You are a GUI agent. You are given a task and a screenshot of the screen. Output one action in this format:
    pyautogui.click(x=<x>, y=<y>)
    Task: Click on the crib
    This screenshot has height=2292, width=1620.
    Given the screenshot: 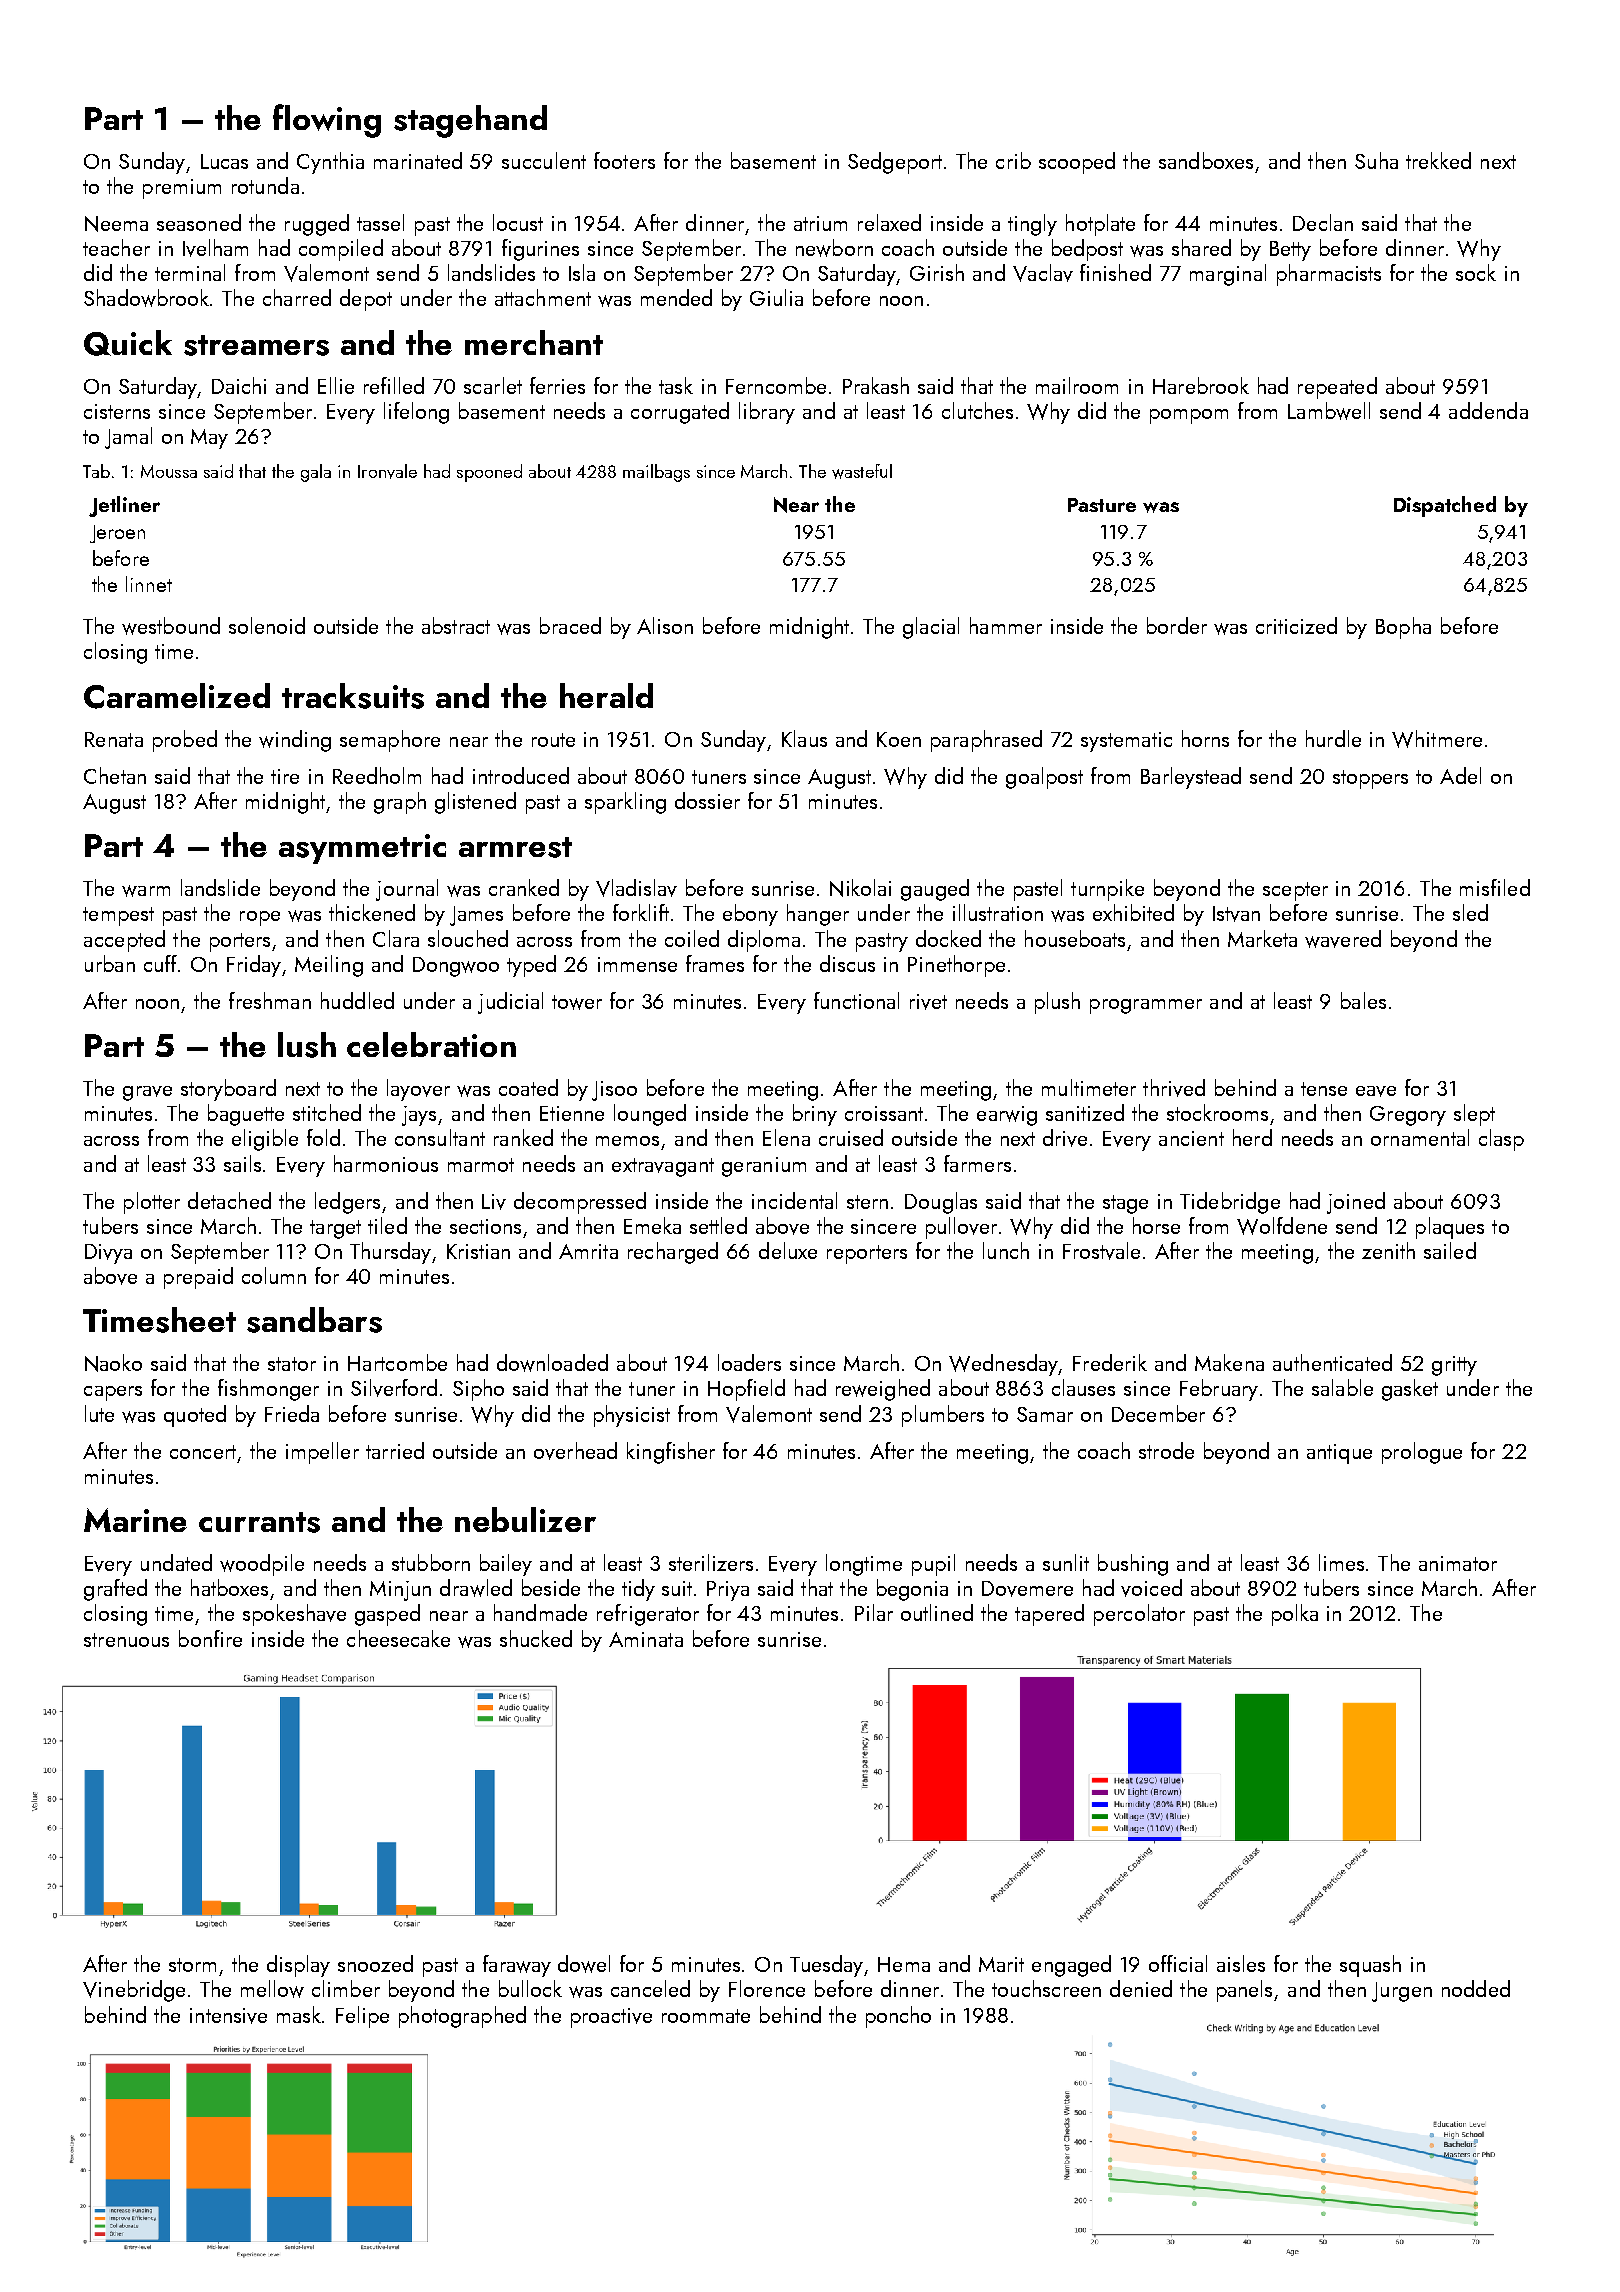 What is the action you would take?
    pyautogui.click(x=1013, y=160)
